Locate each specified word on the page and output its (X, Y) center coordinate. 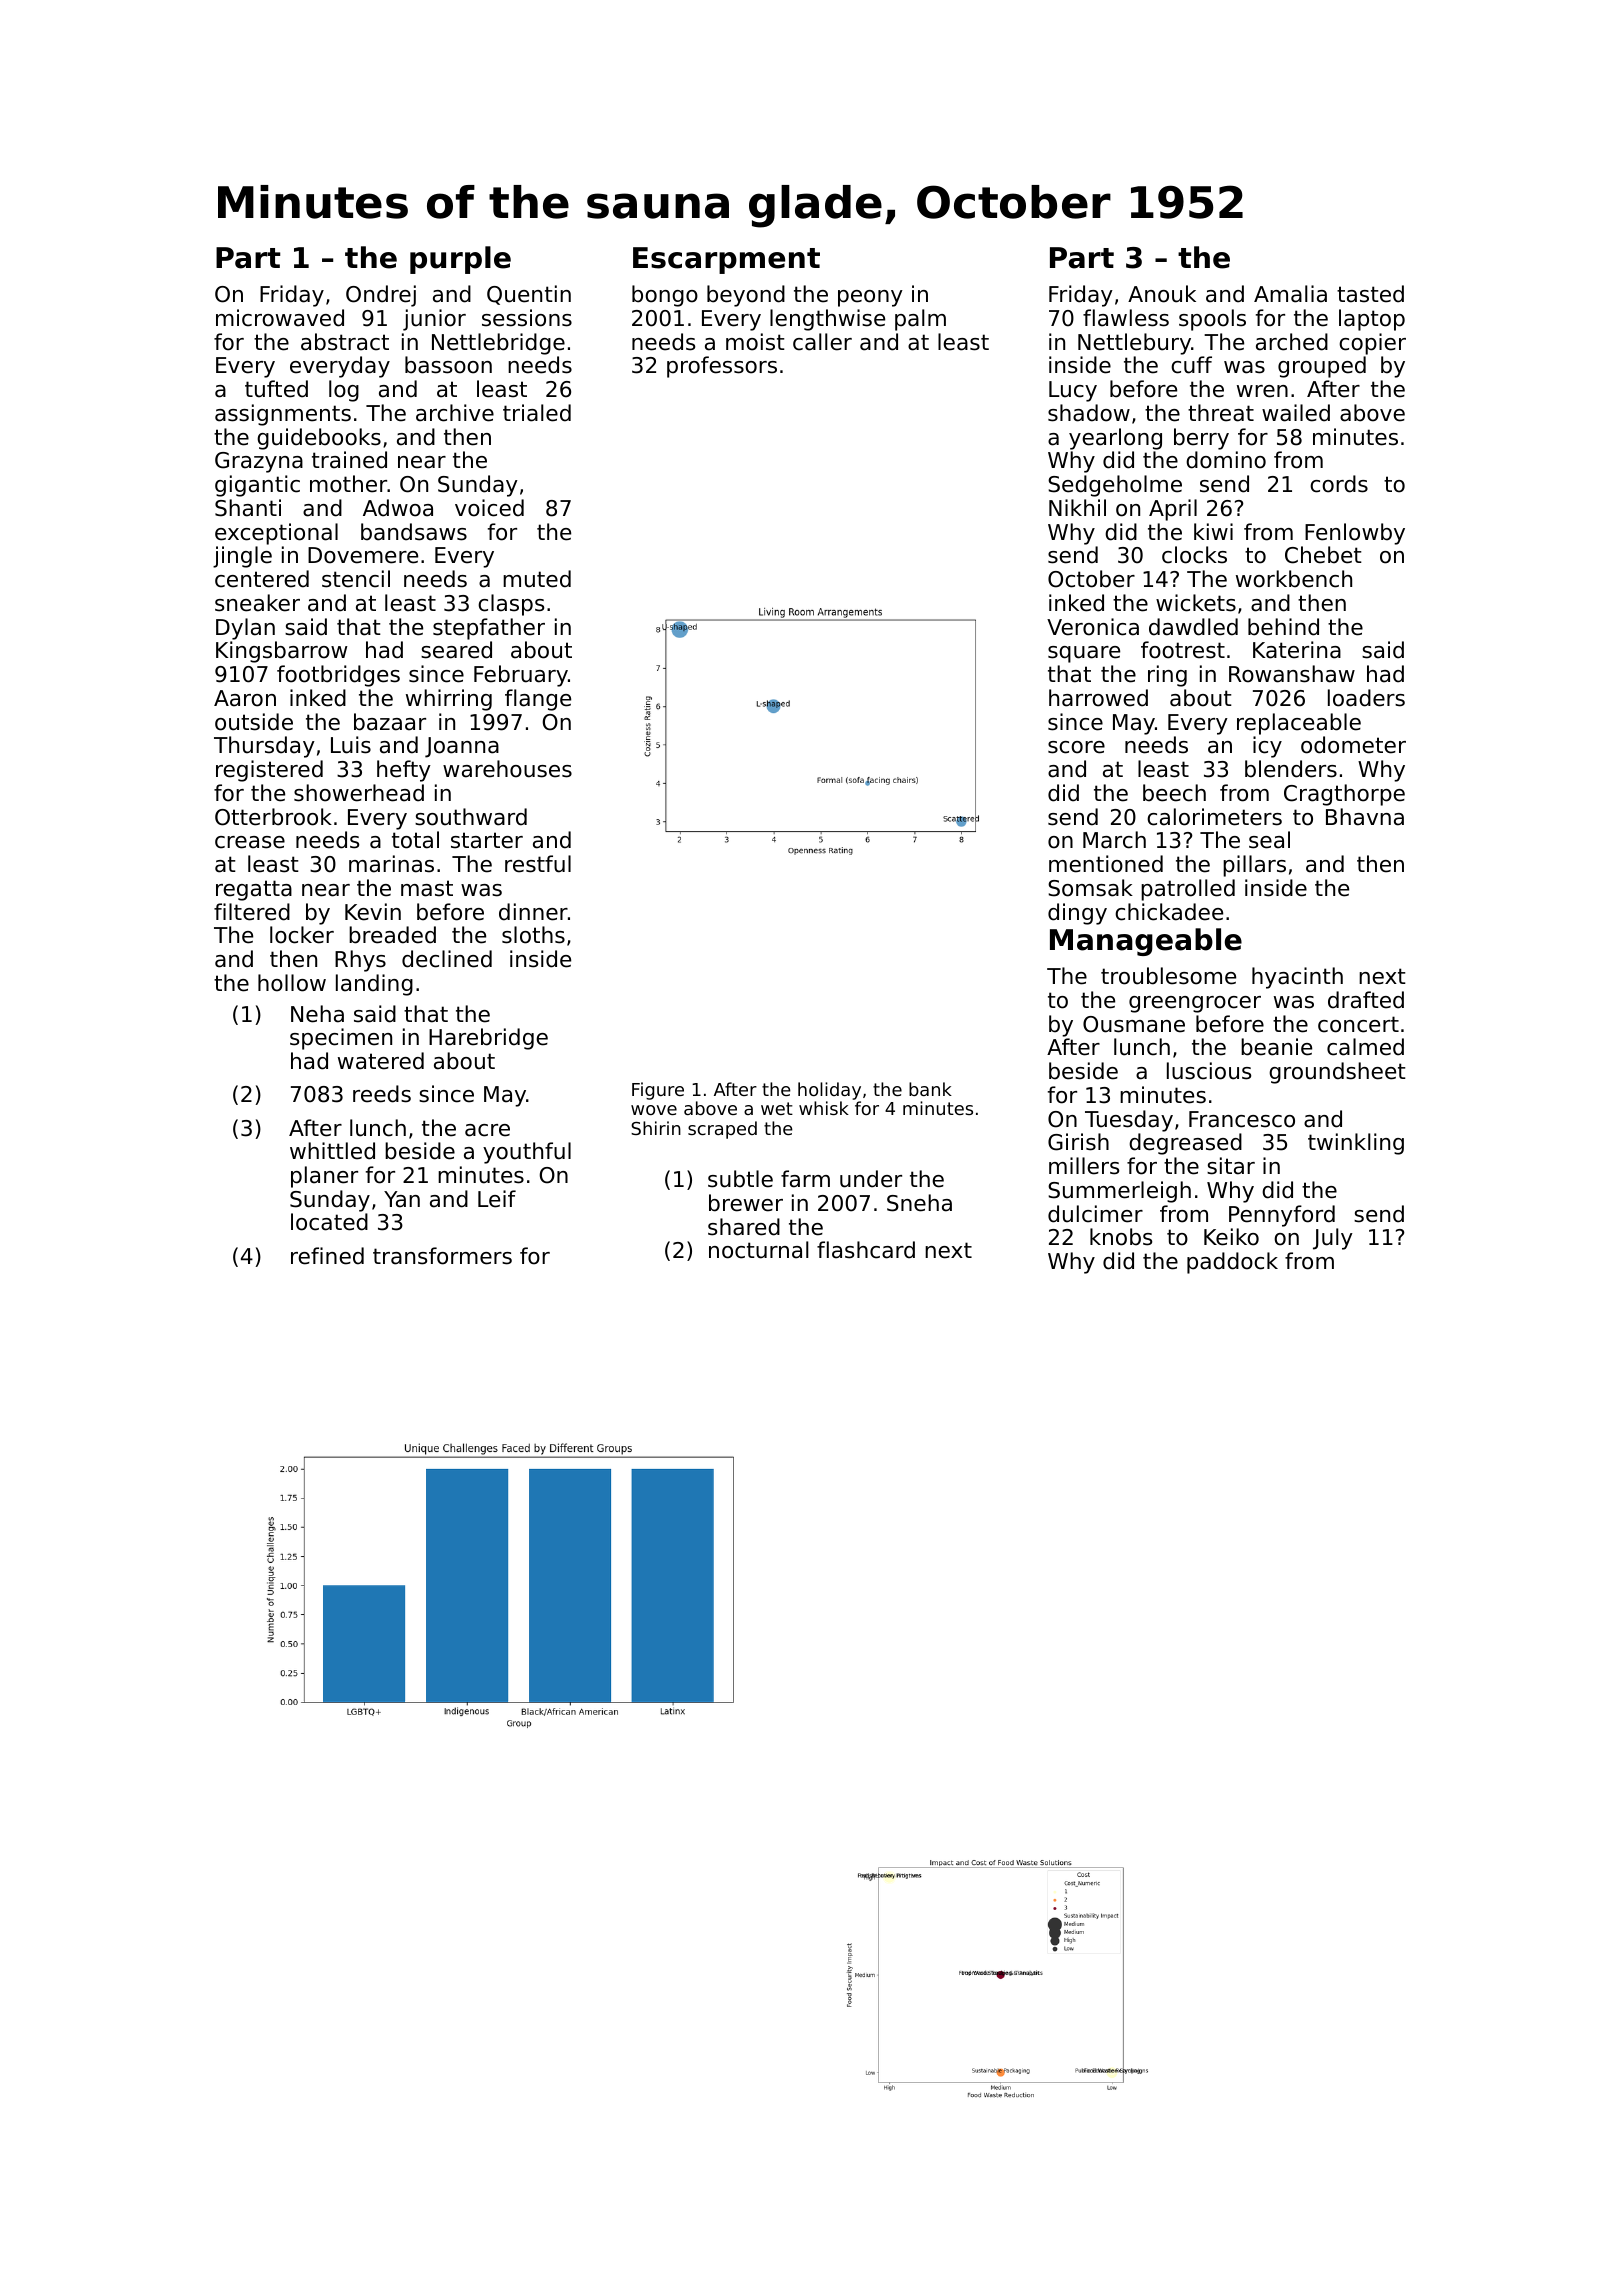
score (1076, 747)
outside (254, 722)
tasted (1370, 294)
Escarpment (726, 260)
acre (487, 1130)
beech (1174, 793)
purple (460, 260)
